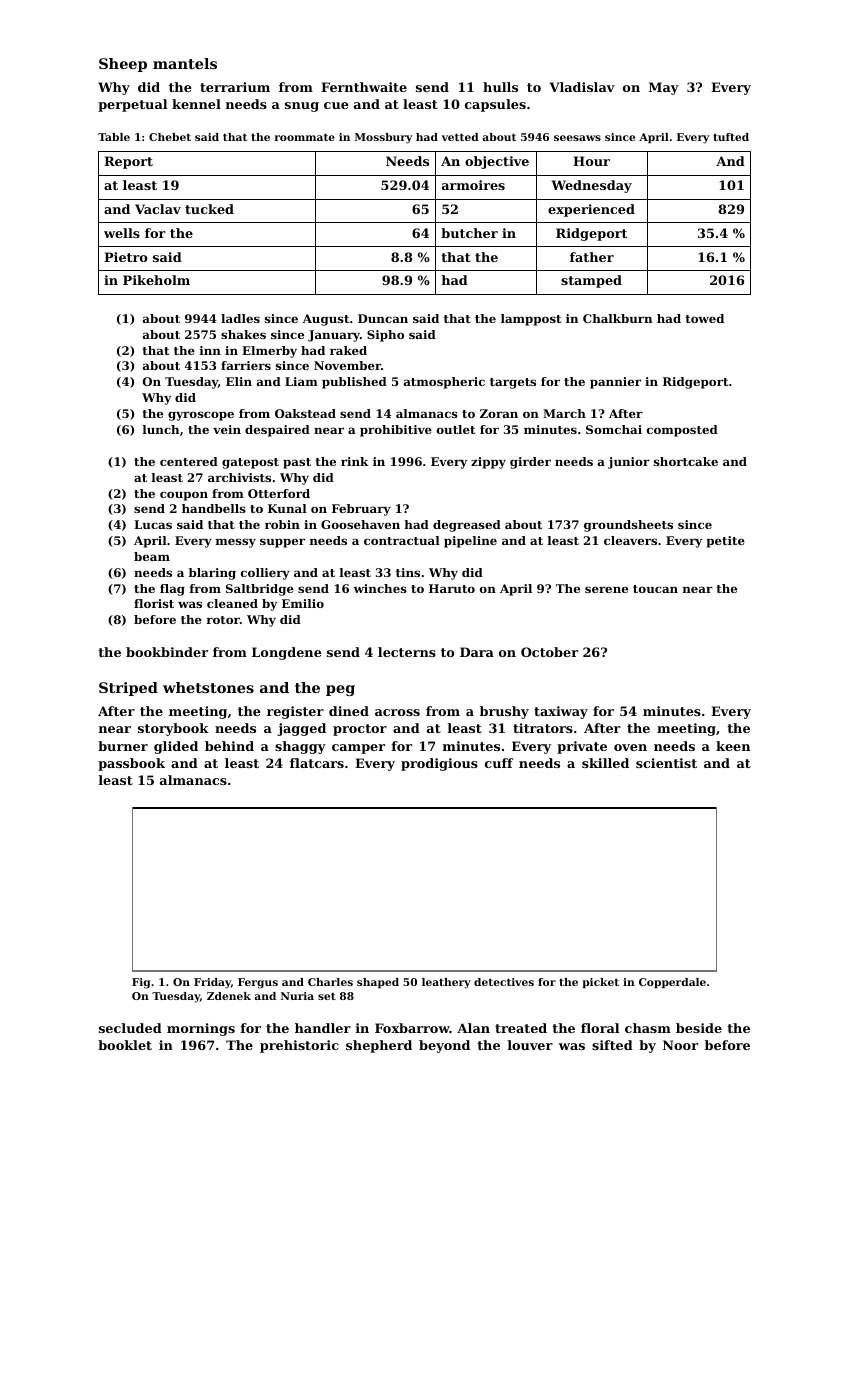 Image resolution: width=849 pixels, height=1400 pixels. Describe the element at coordinates (664, 88) in the screenshot. I see `May` at that location.
